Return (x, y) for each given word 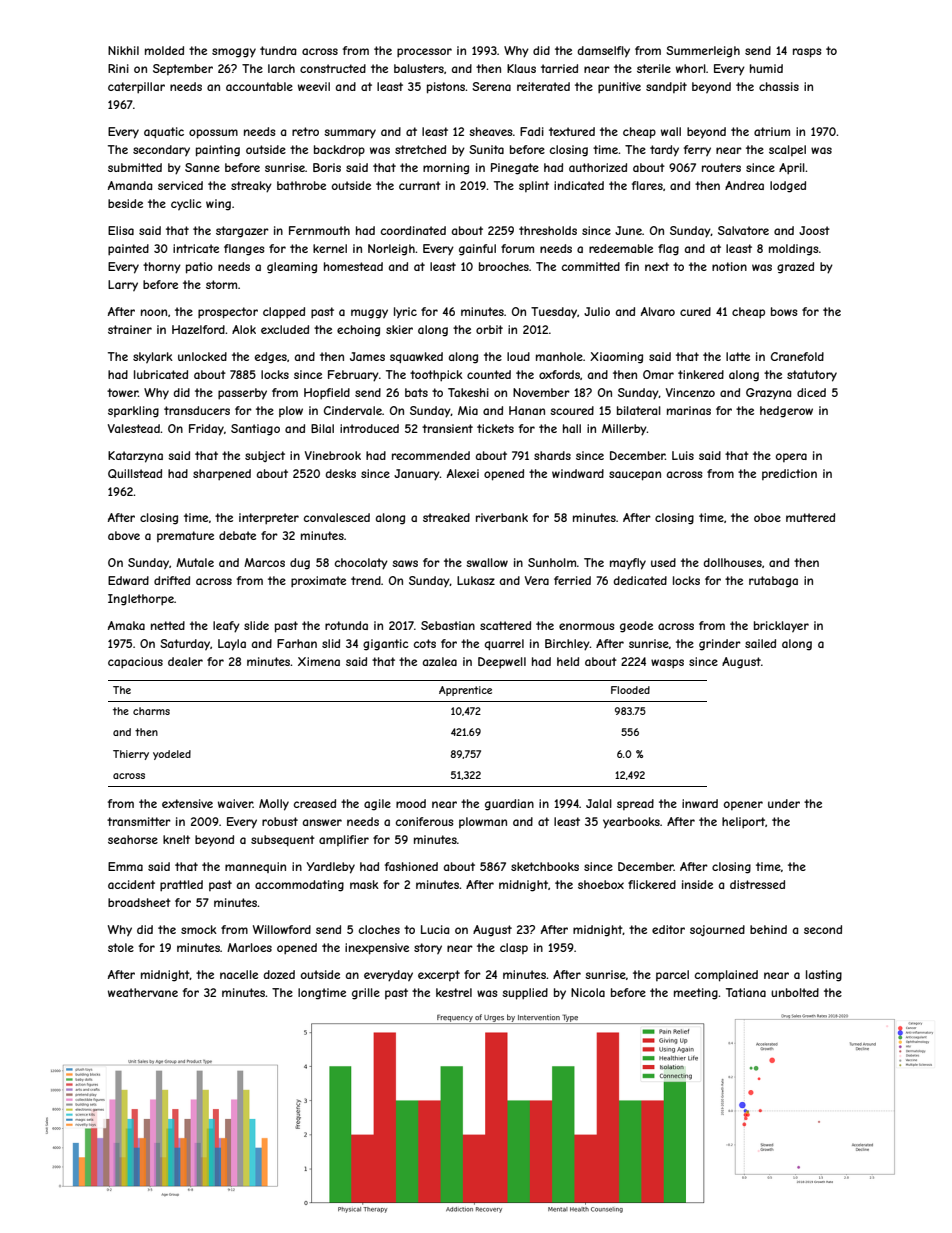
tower (122, 392)
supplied (525, 994)
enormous (586, 626)
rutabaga (773, 582)
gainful (477, 250)
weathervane (143, 992)
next (657, 266)
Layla (232, 645)
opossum (213, 134)
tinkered (701, 374)
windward (578, 473)
